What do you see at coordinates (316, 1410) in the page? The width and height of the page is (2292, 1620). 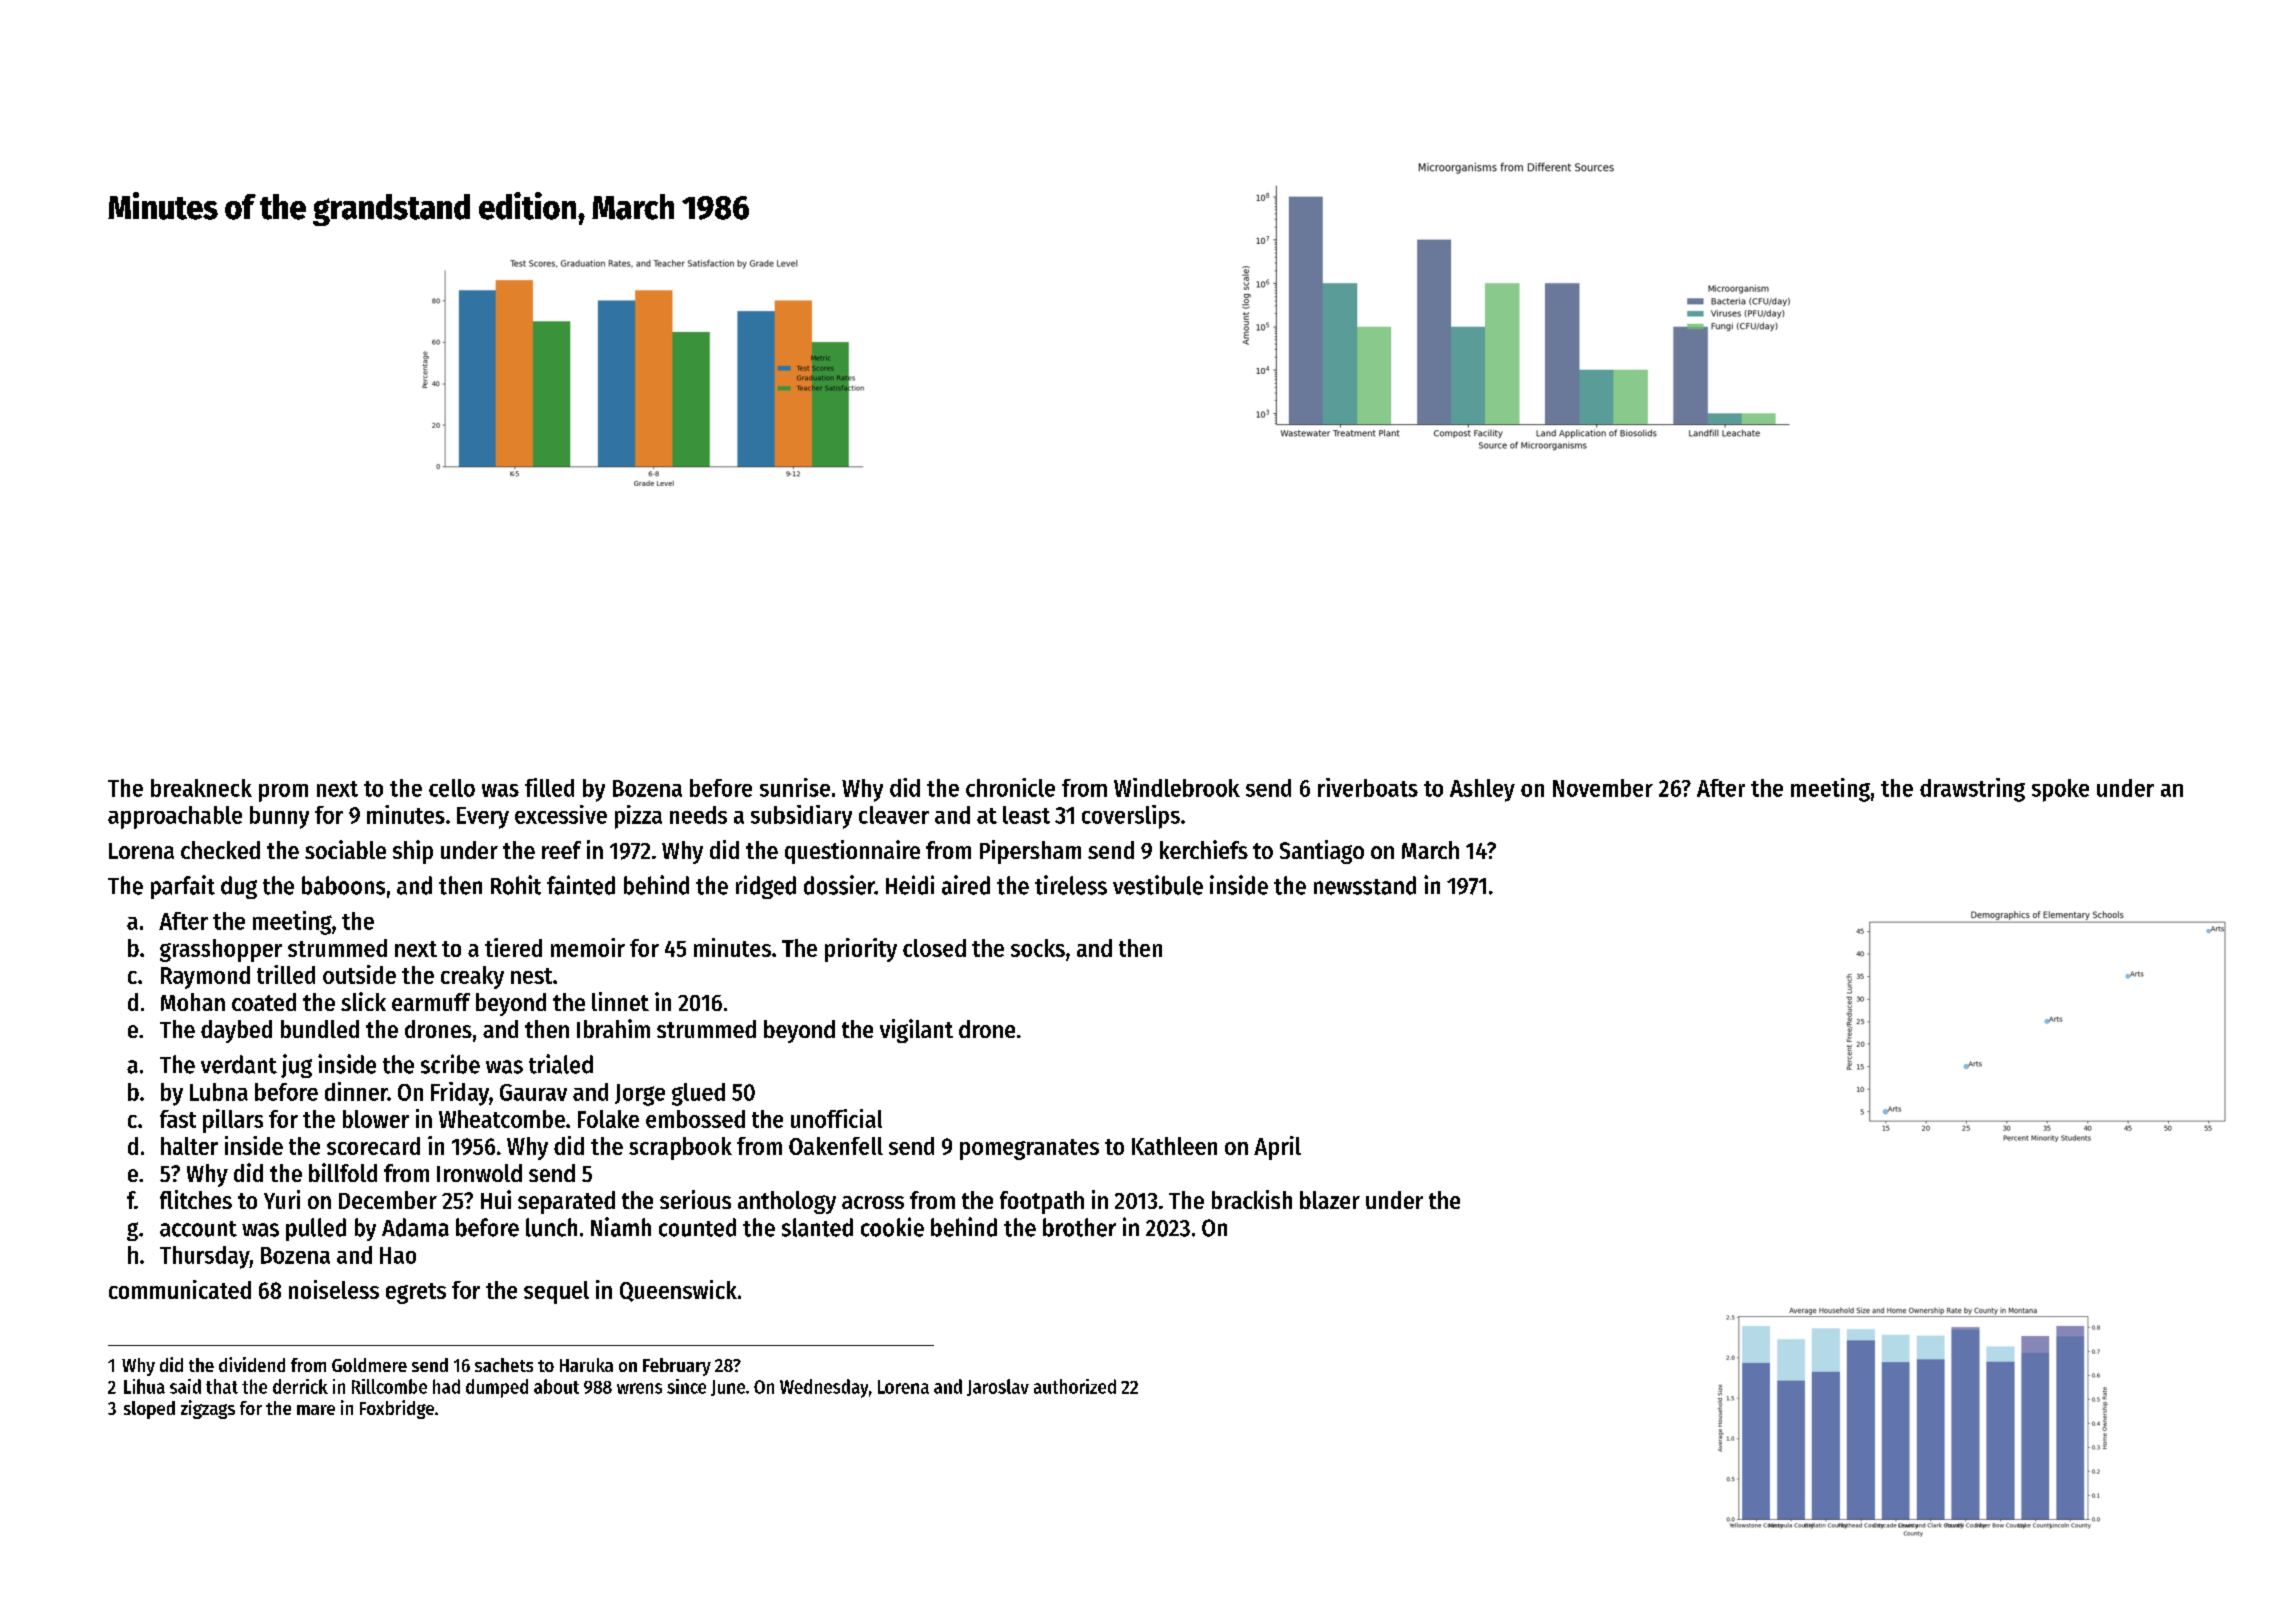 I see `mare` at bounding box center [316, 1410].
